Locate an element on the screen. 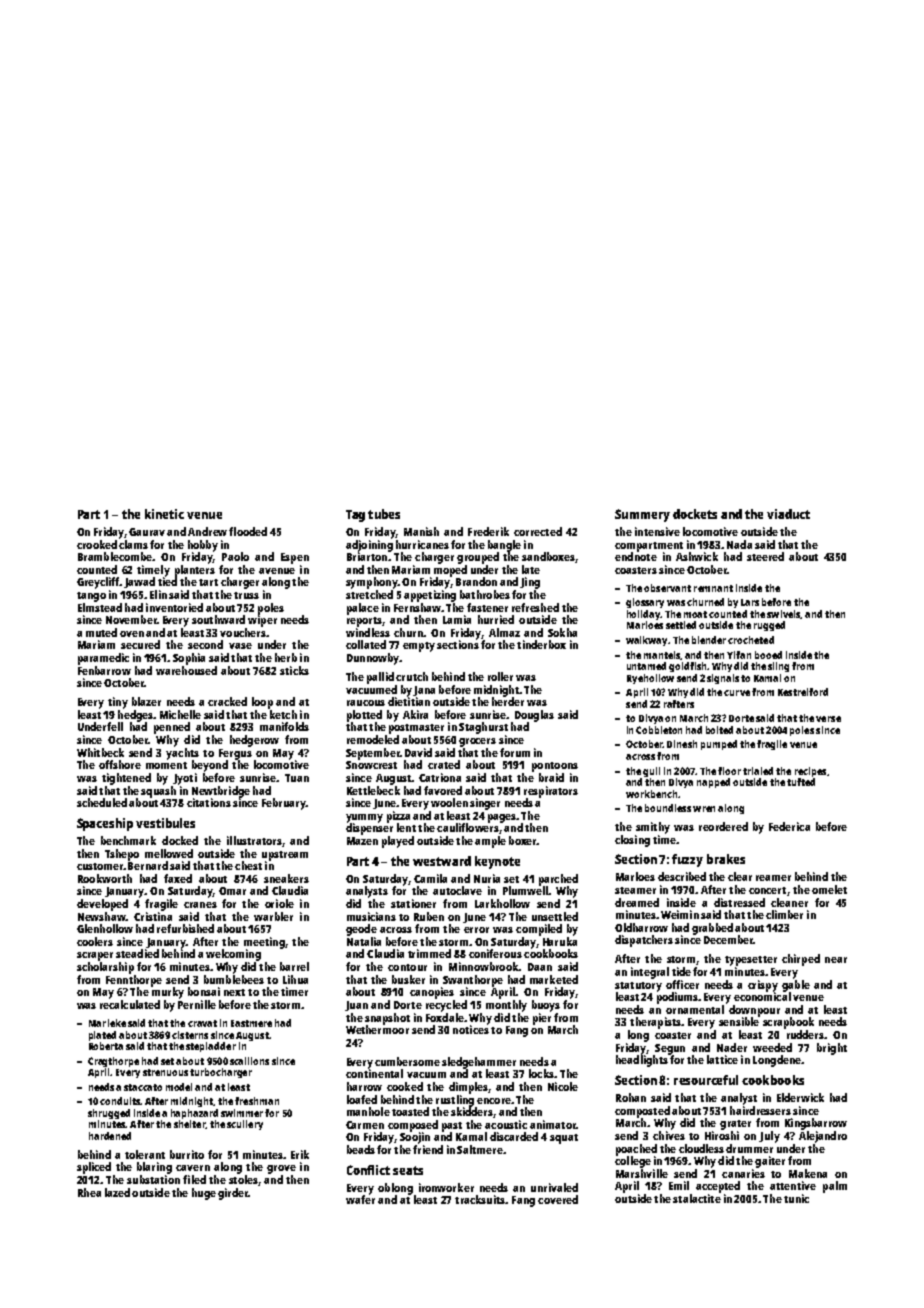  covered is located at coordinates (558, 1199).
